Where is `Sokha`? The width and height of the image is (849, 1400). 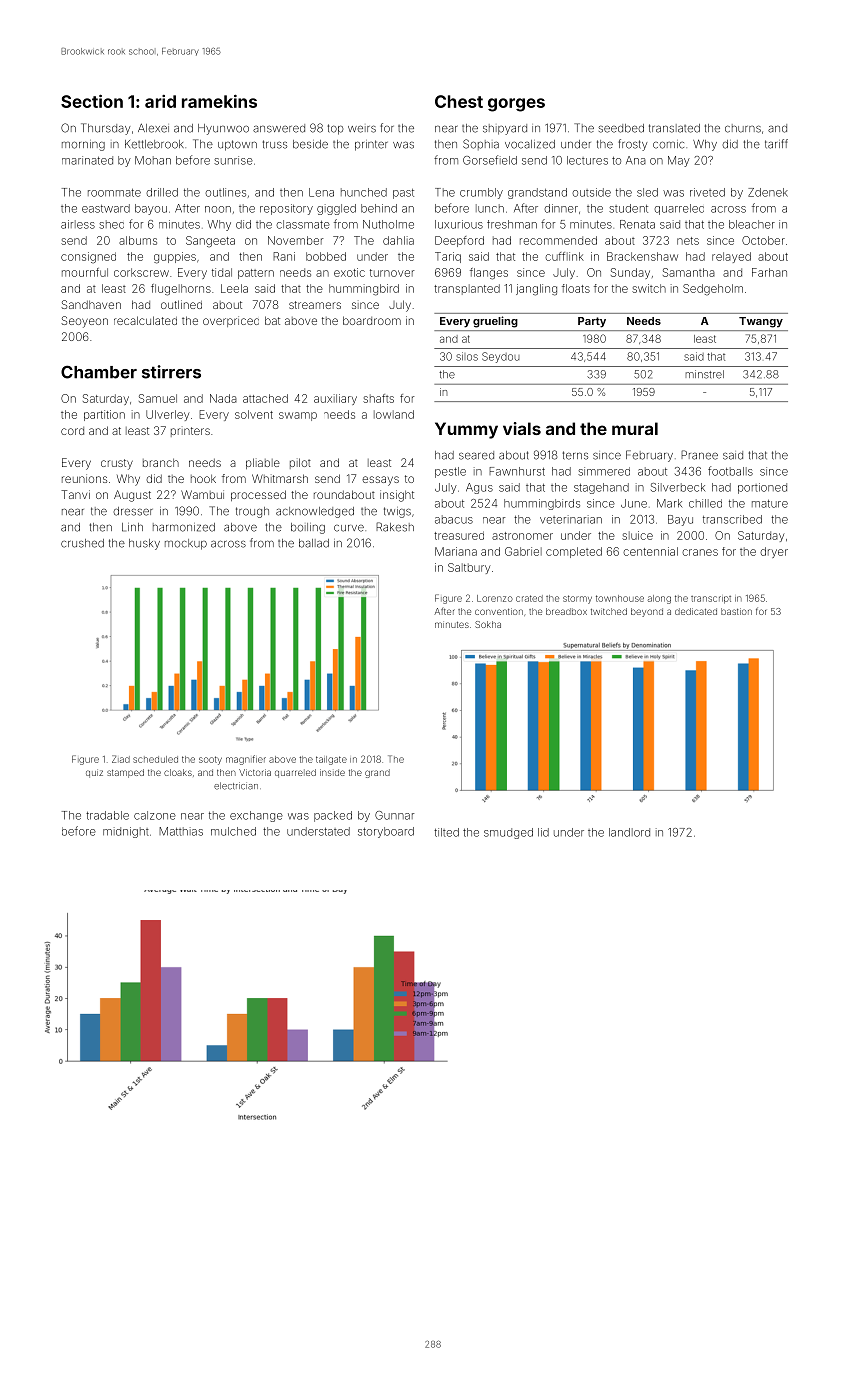 Sokha is located at coordinates (488, 624).
